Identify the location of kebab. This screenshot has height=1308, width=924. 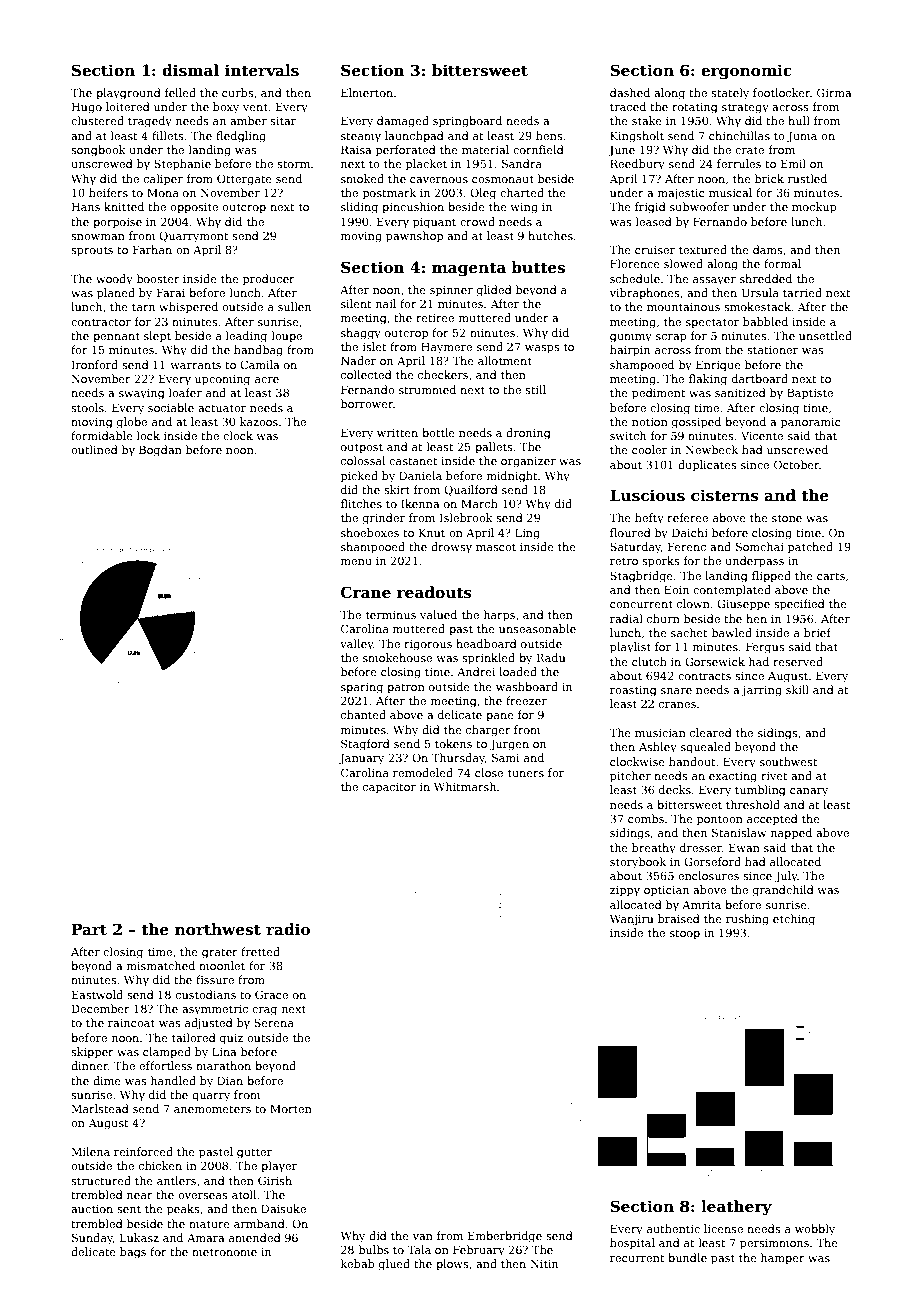
(358, 1263).
